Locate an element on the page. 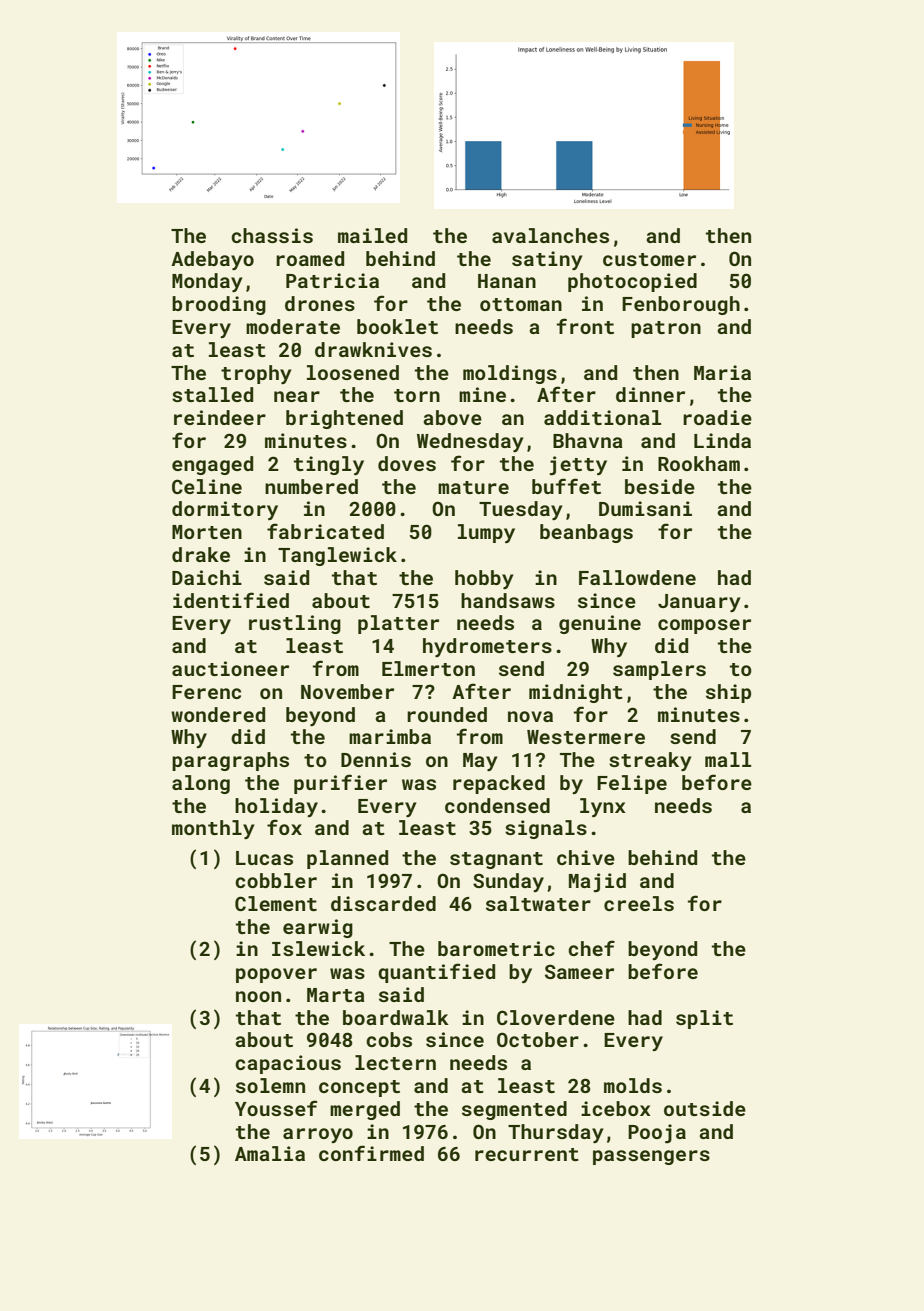 This document has width=924, height=1311. Clement is located at coordinates (276, 903).
